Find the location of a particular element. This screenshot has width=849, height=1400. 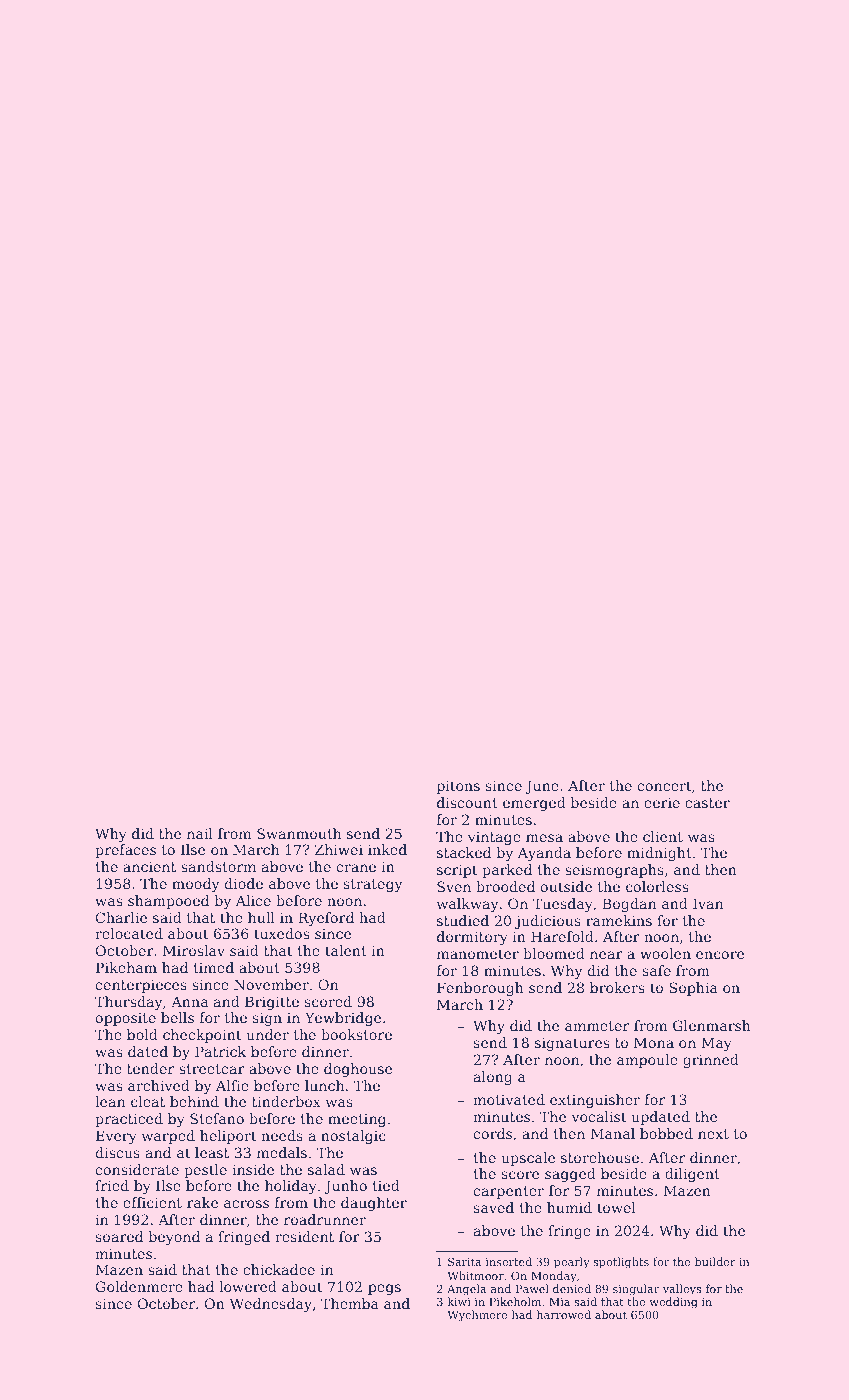

Fenborough is located at coordinates (480, 989).
